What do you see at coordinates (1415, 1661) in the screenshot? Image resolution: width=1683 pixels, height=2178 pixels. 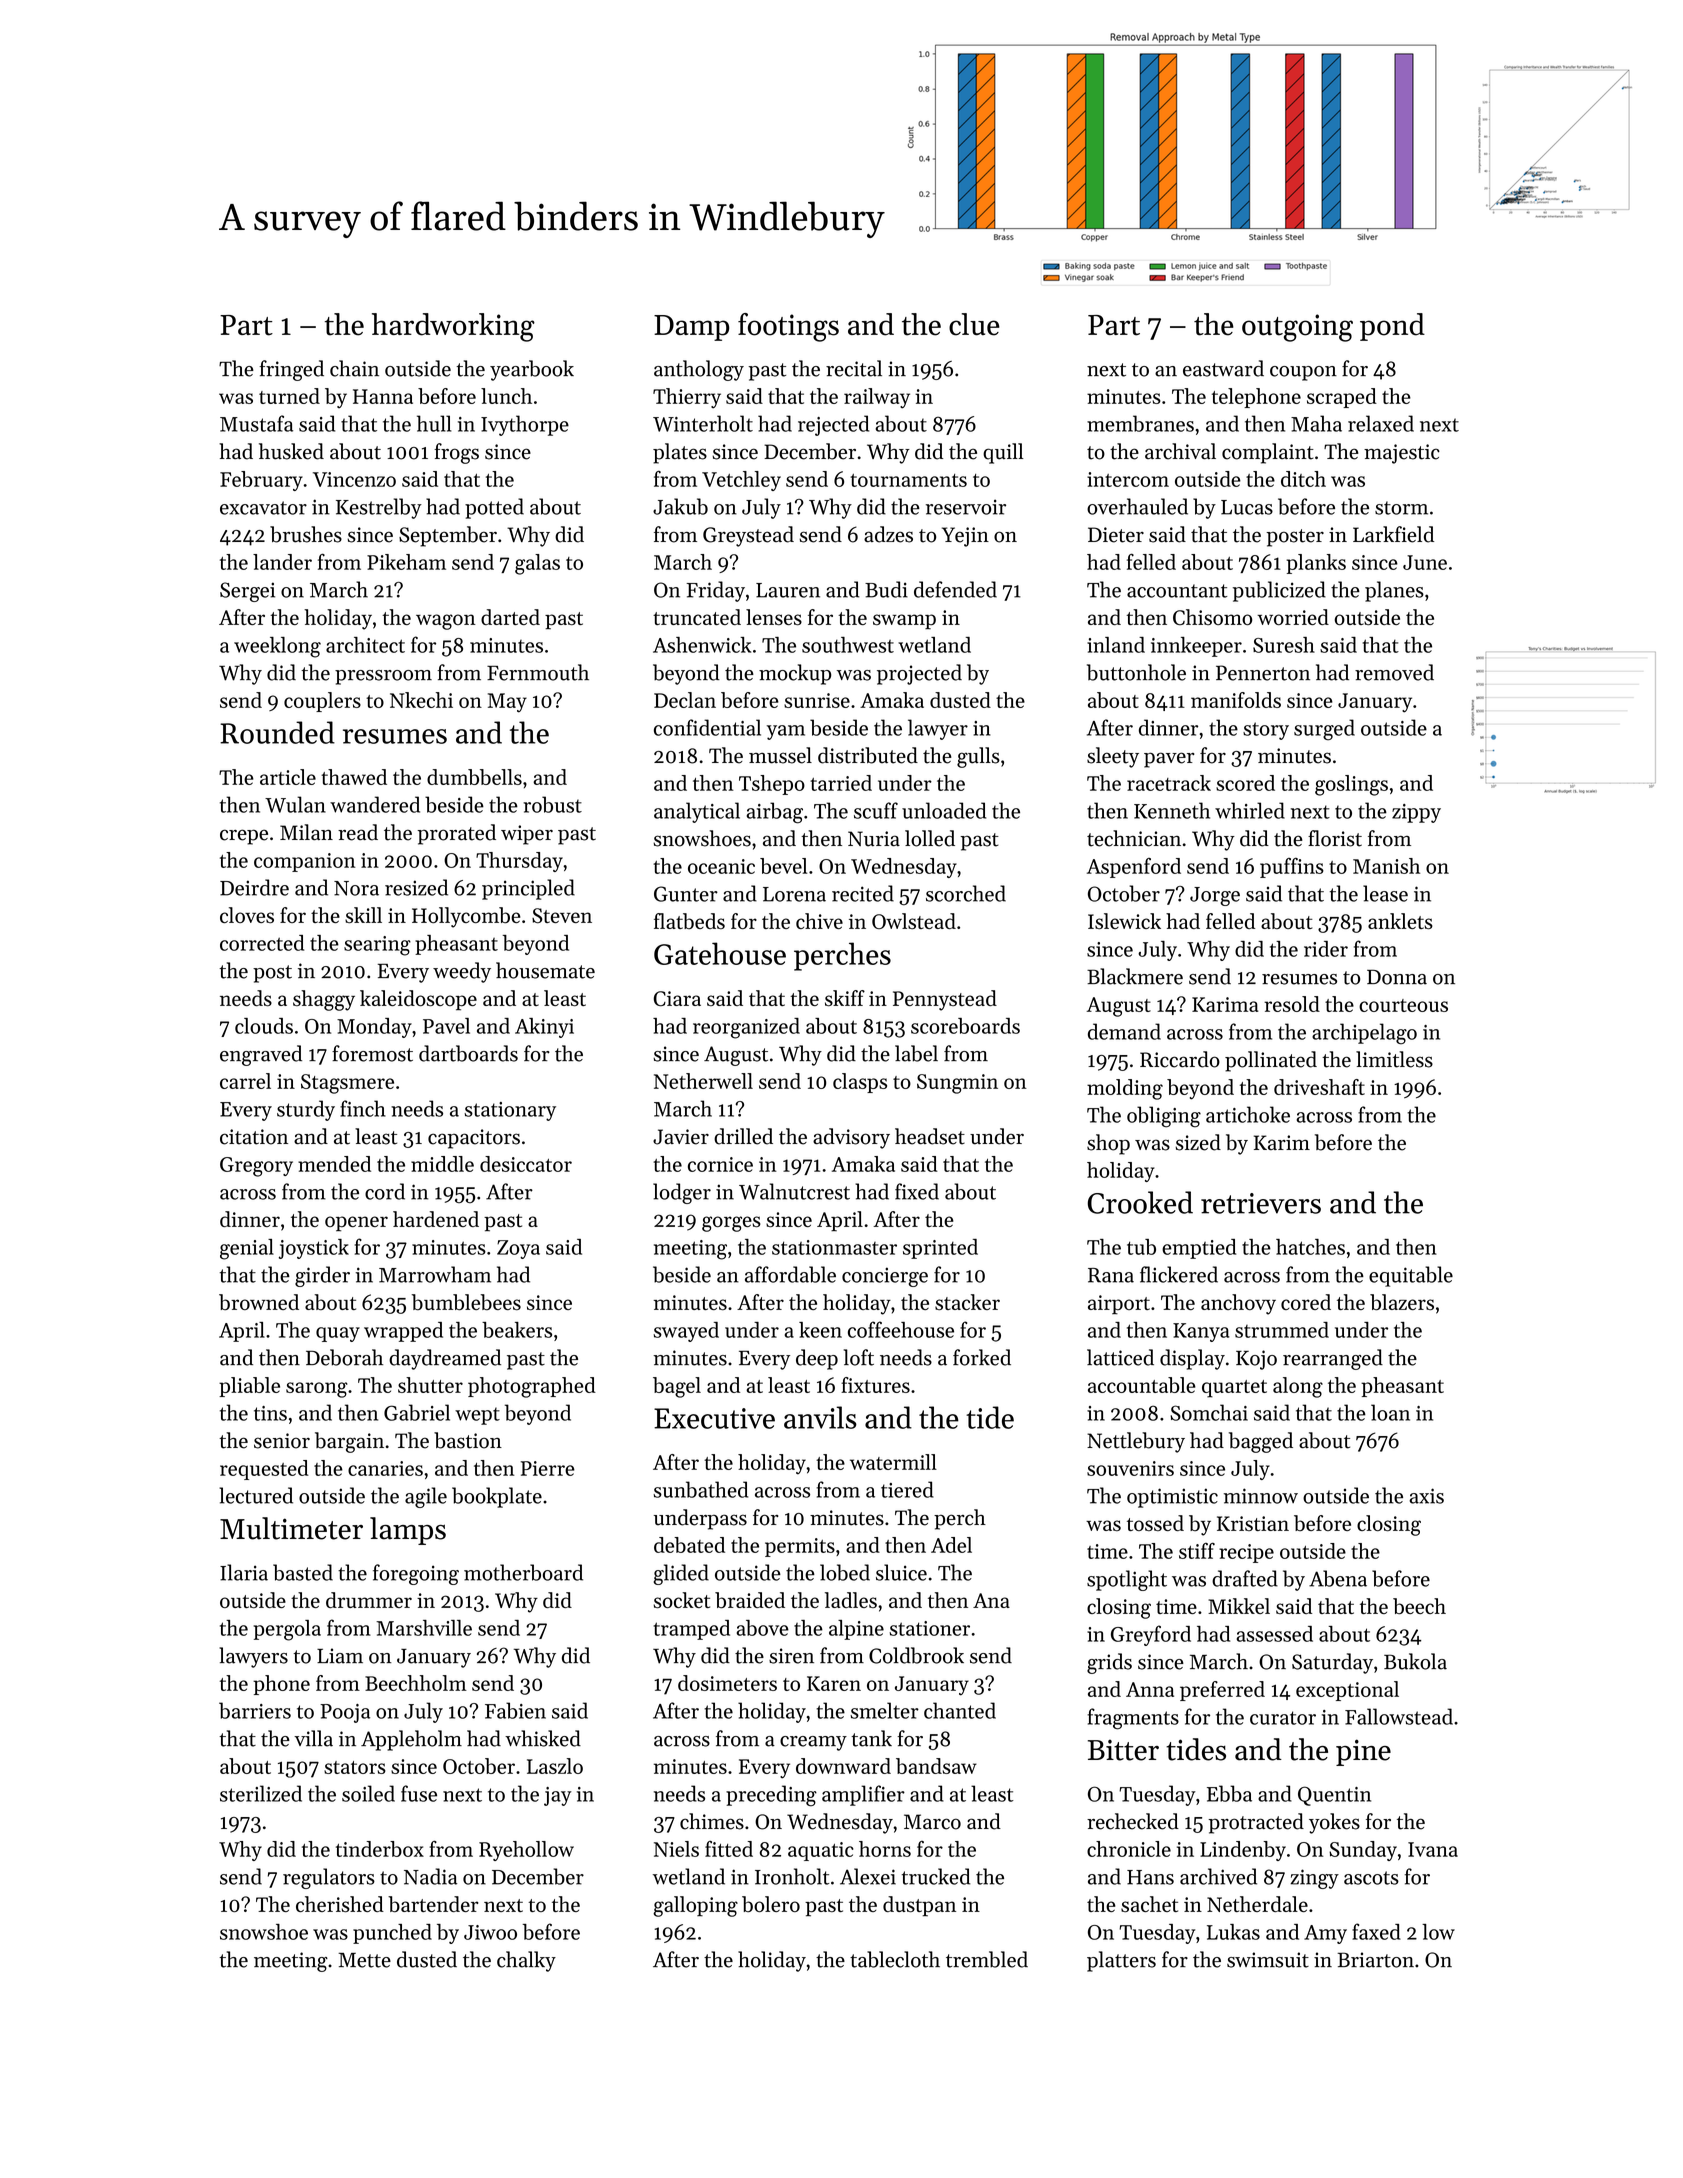 I see `Bukola` at bounding box center [1415, 1661].
